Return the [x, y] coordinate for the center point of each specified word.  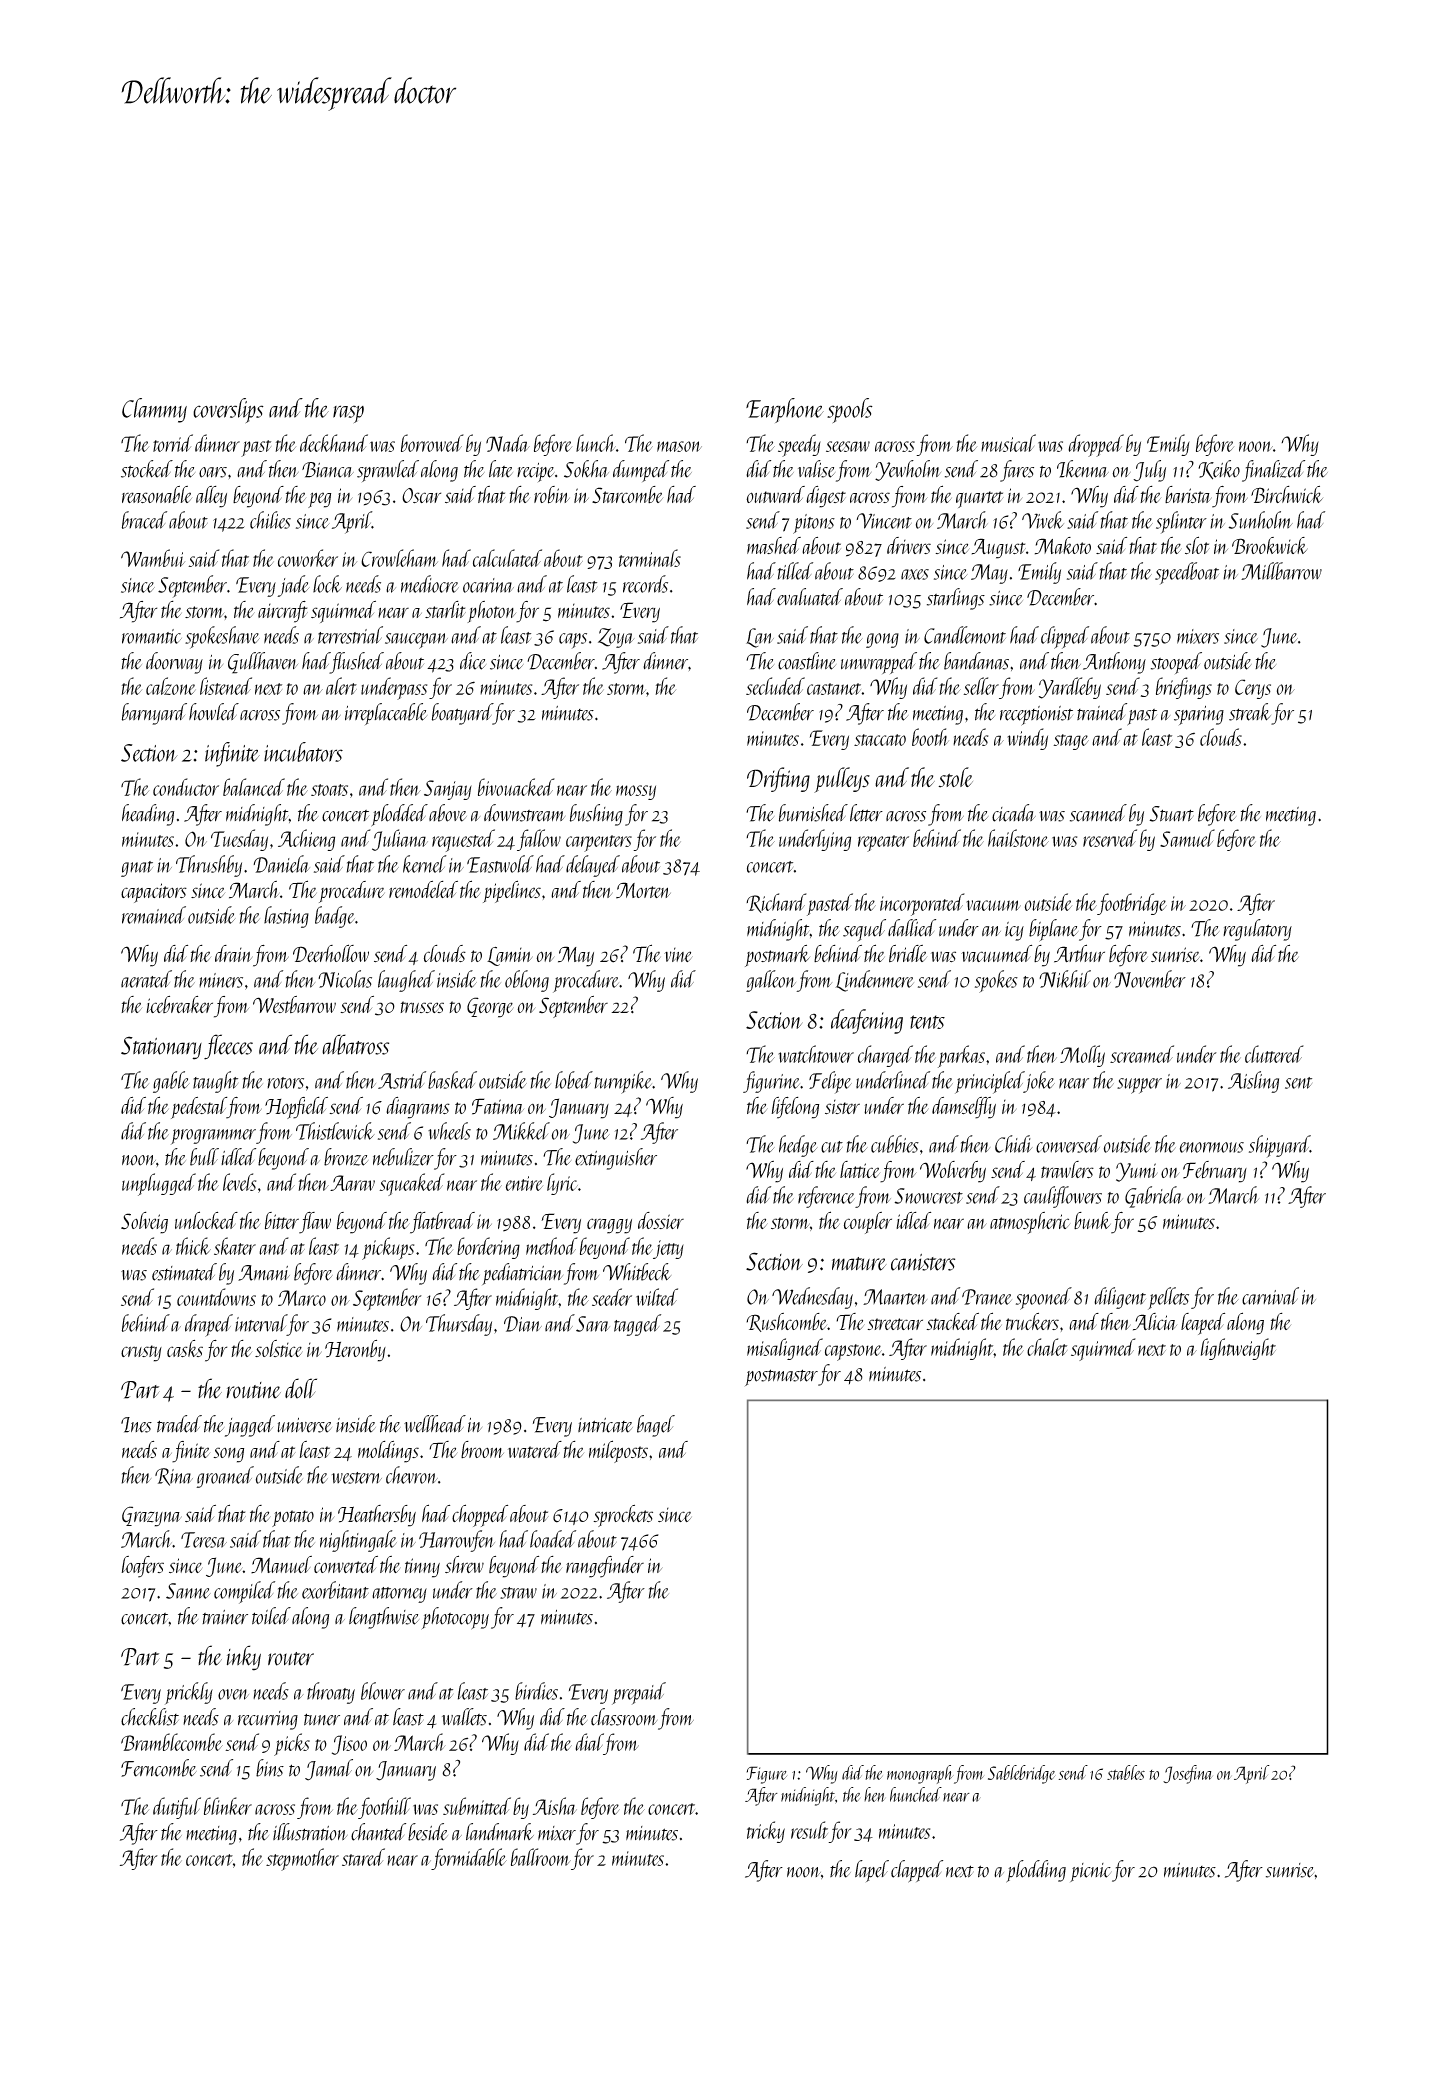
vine [678, 955]
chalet [1047, 1347]
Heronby [355, 1351]
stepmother [302, 1859]
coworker [308, 558]
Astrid [402, 1080]
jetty [668, 1249]
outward [775, 494]
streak [1250, 712]
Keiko [1219, 470]
